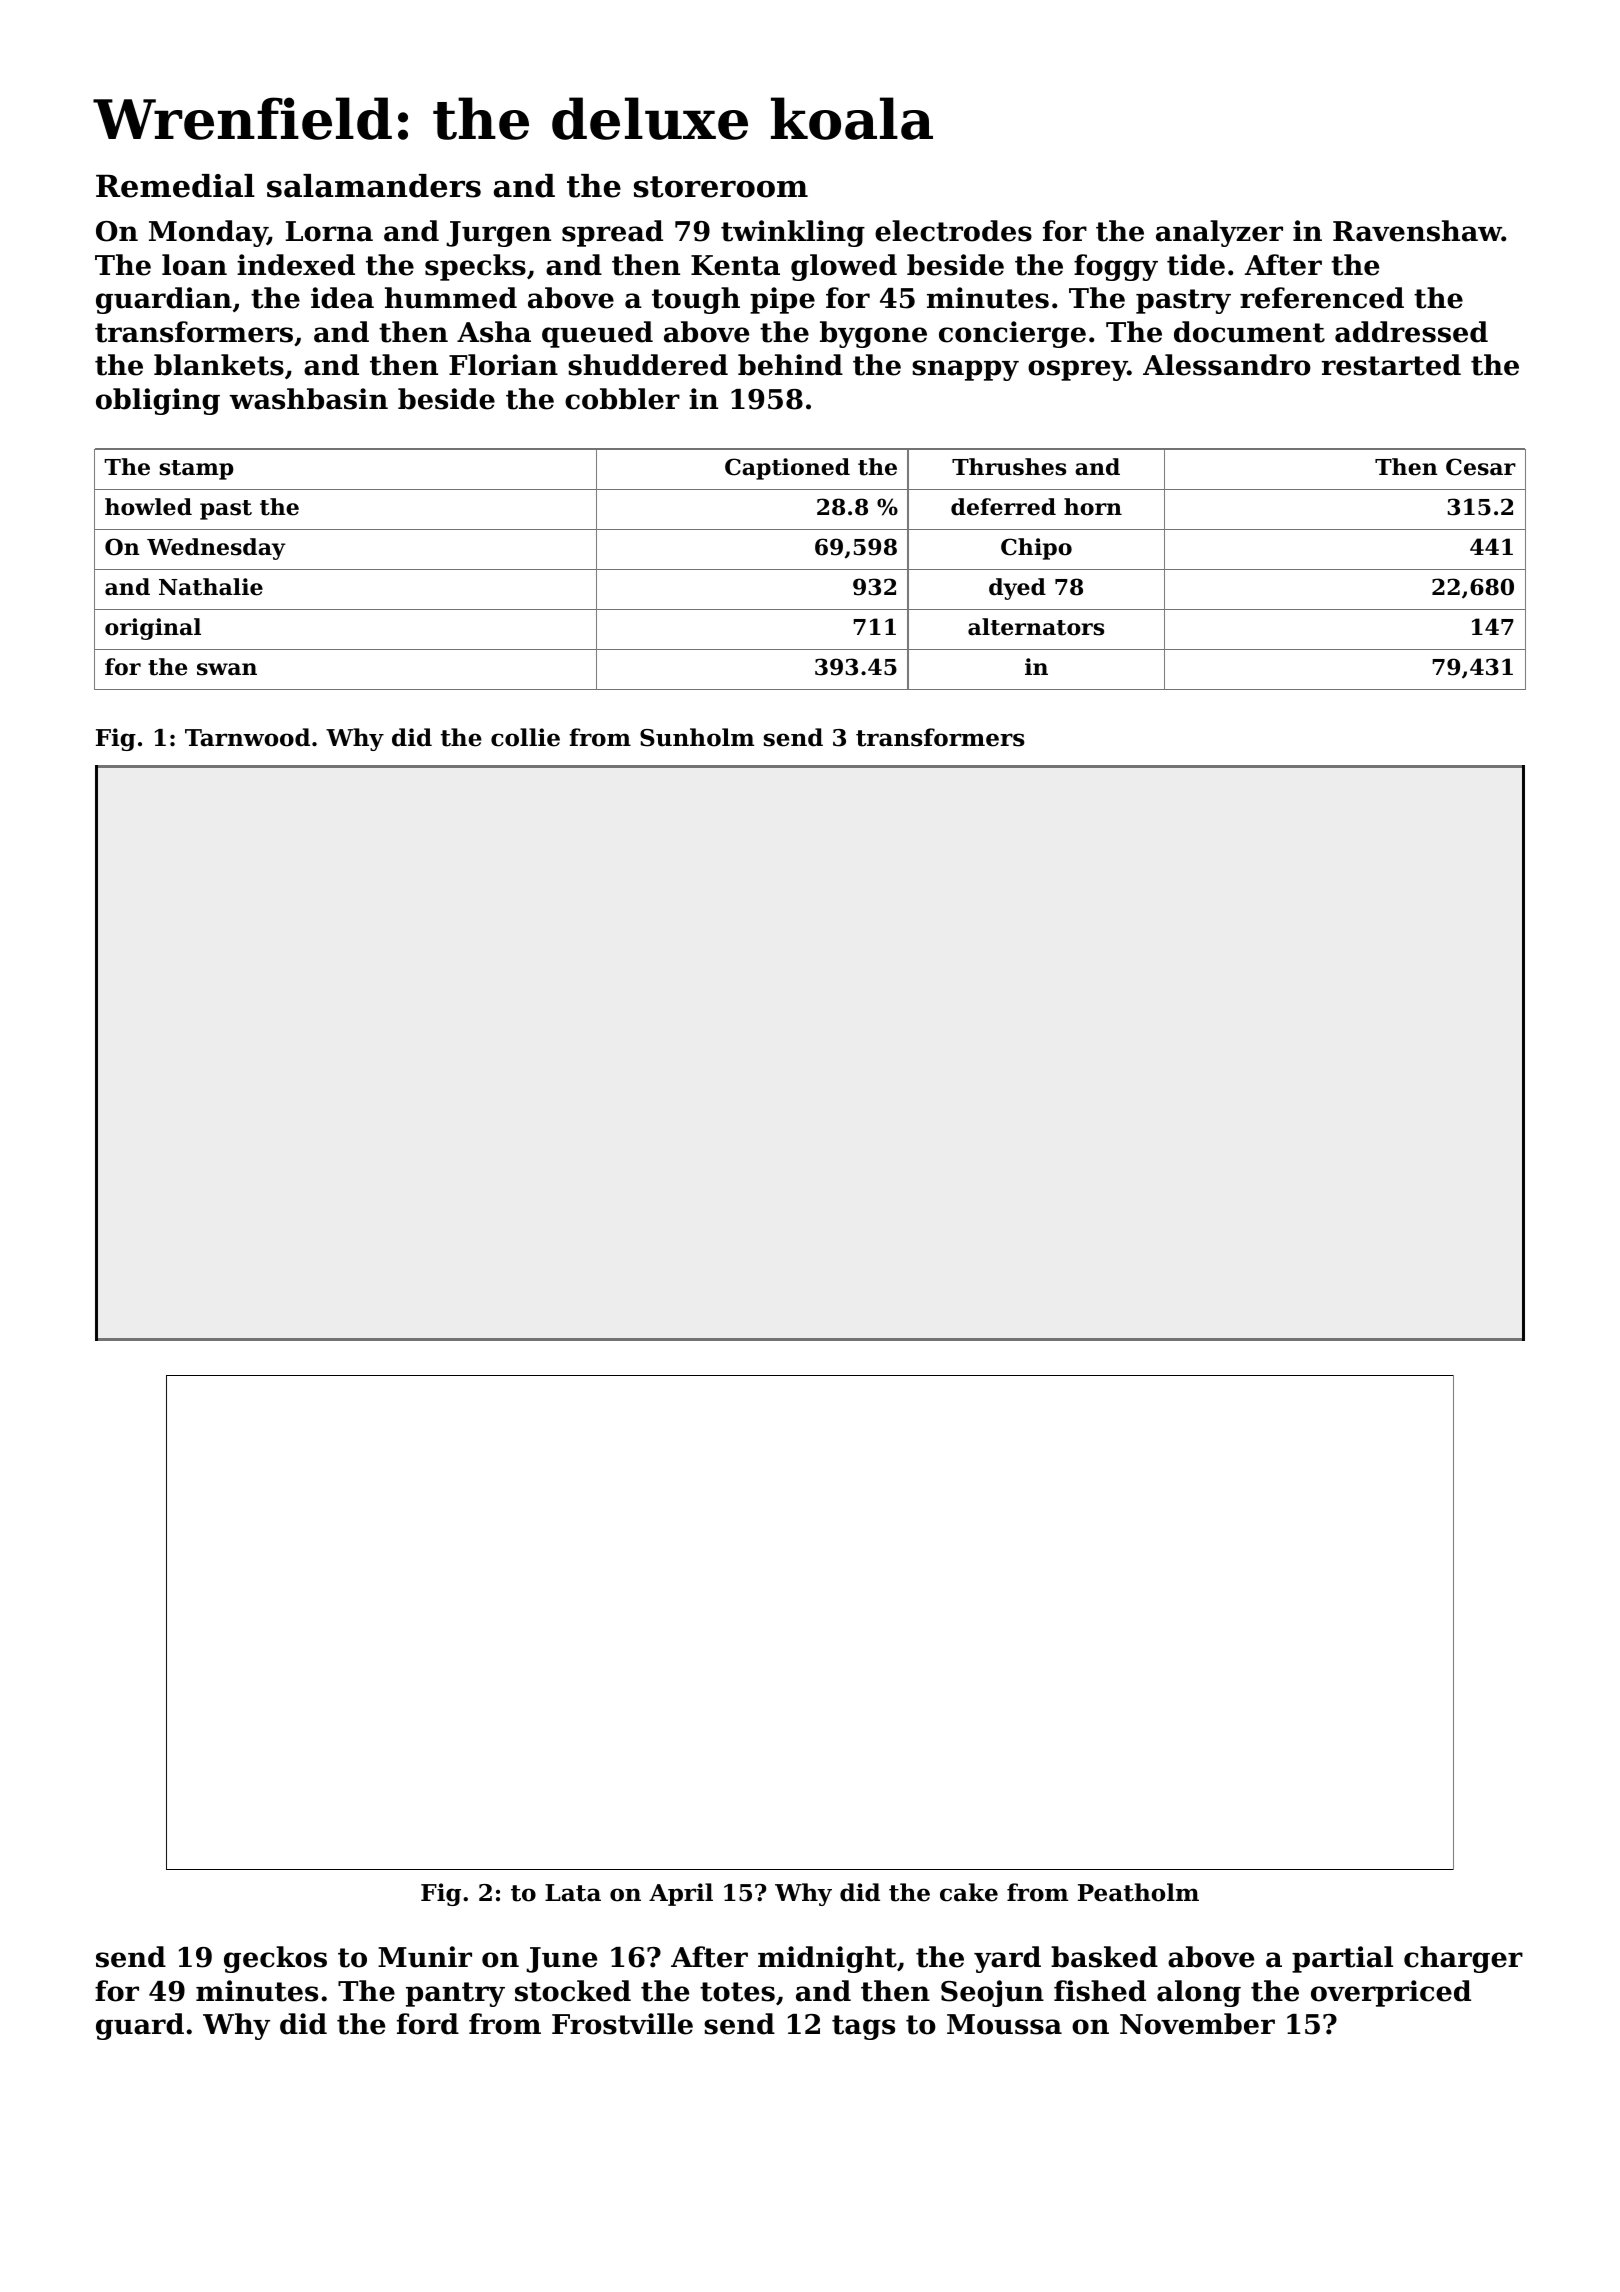 This page has width=1620, height=2292. What do you see at coordinates (275, 1959) in the page?
I see `geckos` at bounding box center [275, 1959].
